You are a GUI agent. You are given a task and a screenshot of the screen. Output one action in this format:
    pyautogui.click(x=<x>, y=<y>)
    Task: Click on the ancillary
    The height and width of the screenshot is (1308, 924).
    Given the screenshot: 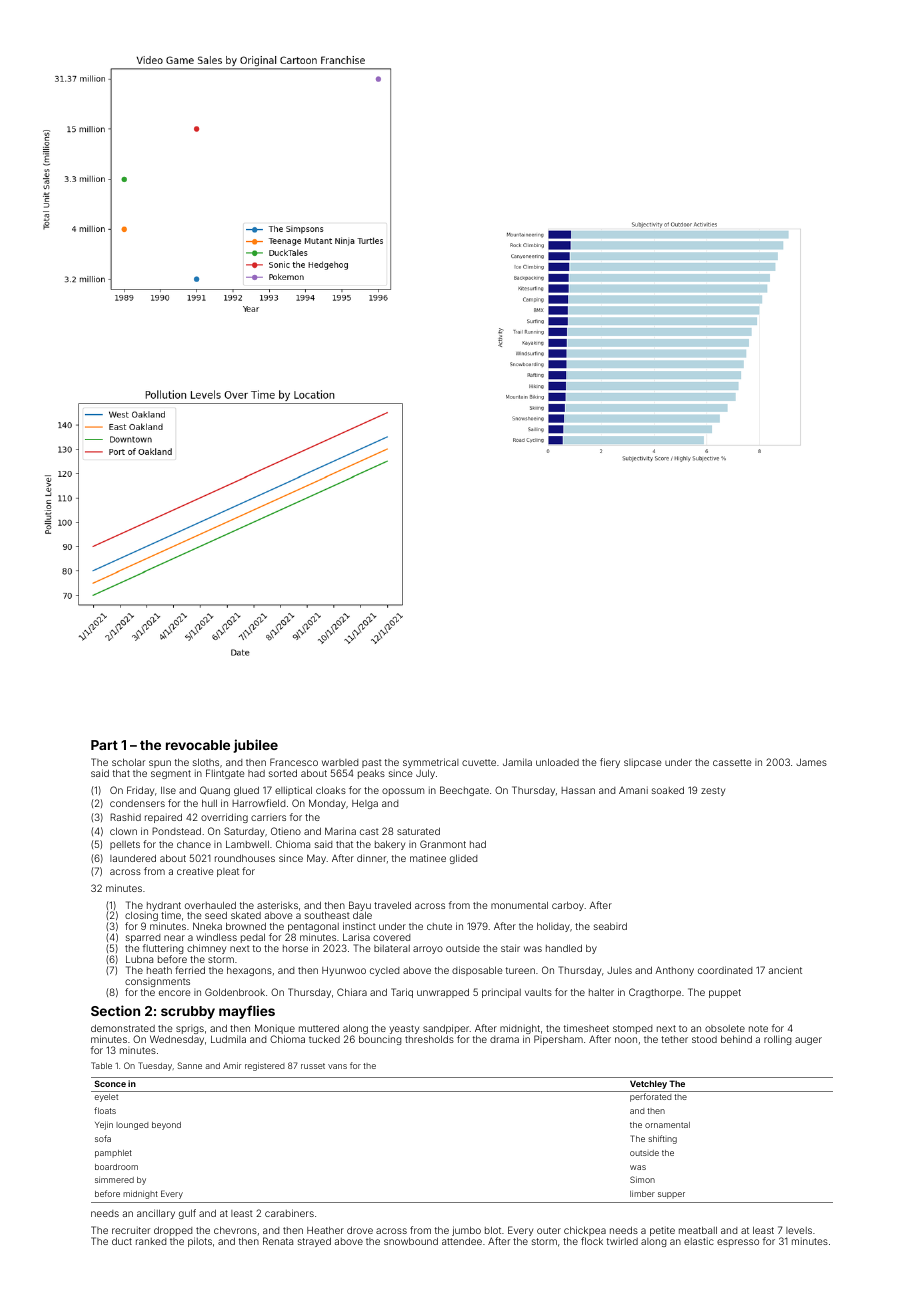 What is the action you would take?
    pyautogui.click(x=156, y=1214)
